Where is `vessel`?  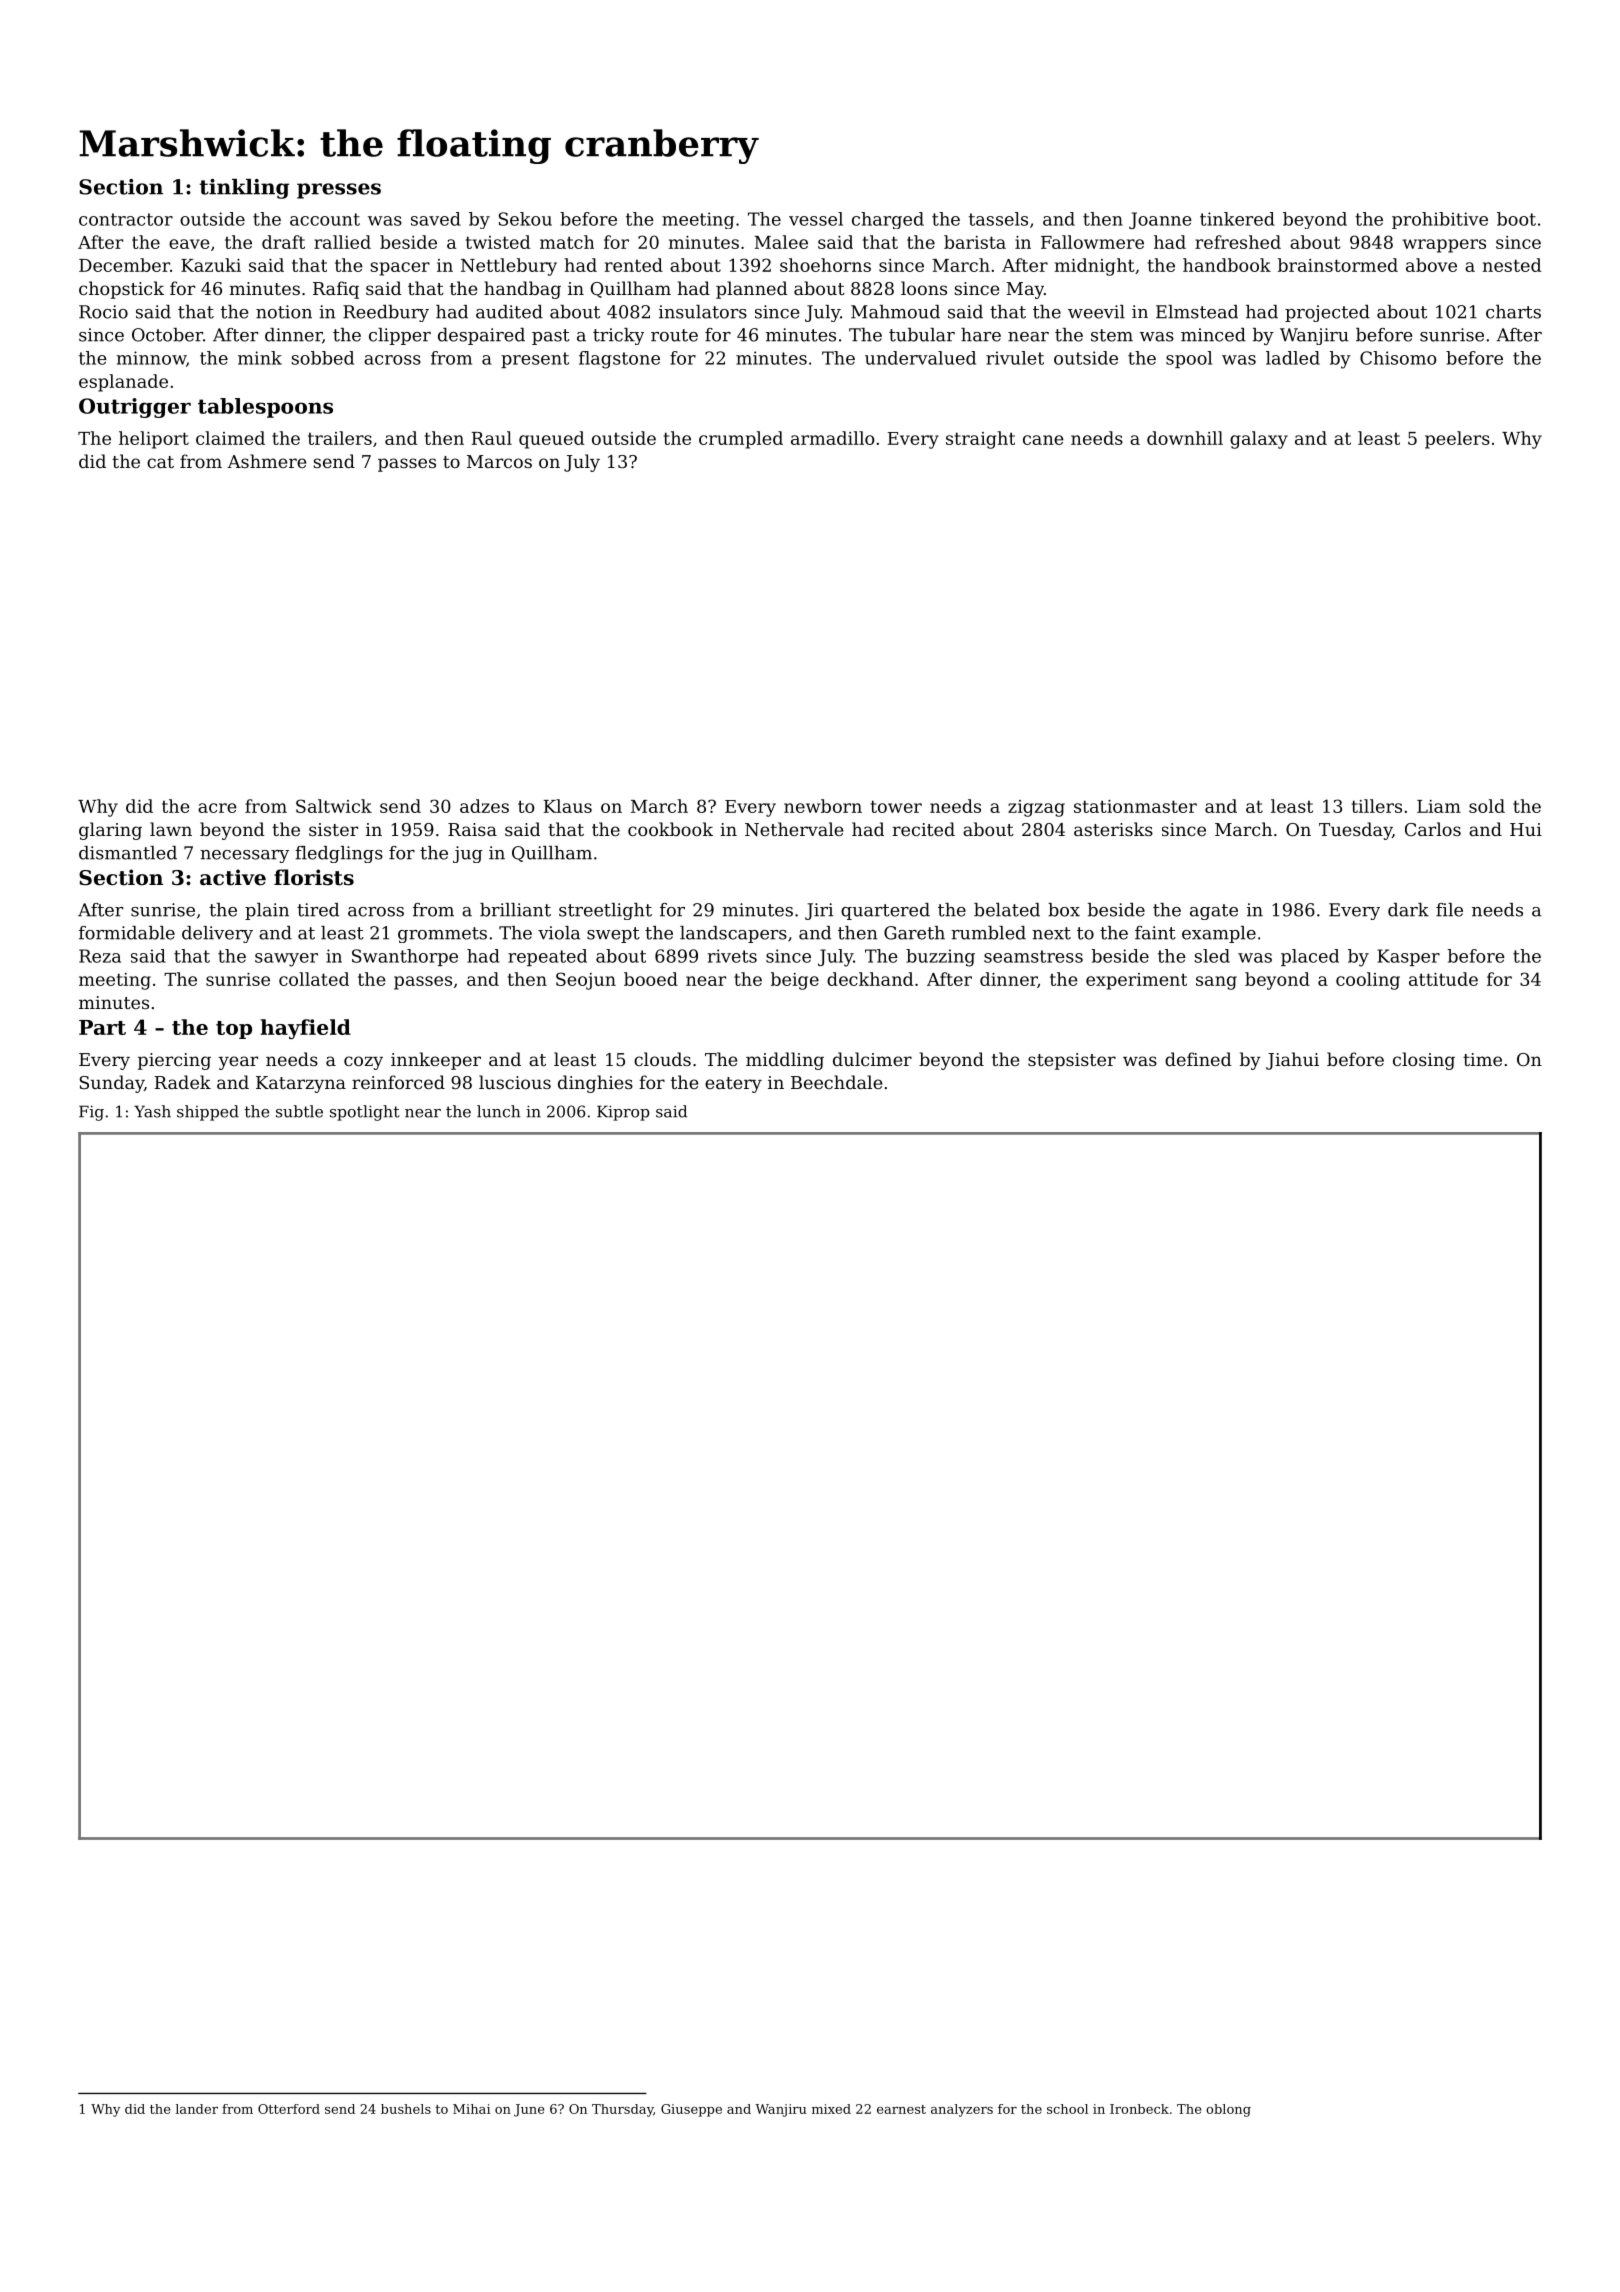 vessel is located at coordinates (816, 219).
